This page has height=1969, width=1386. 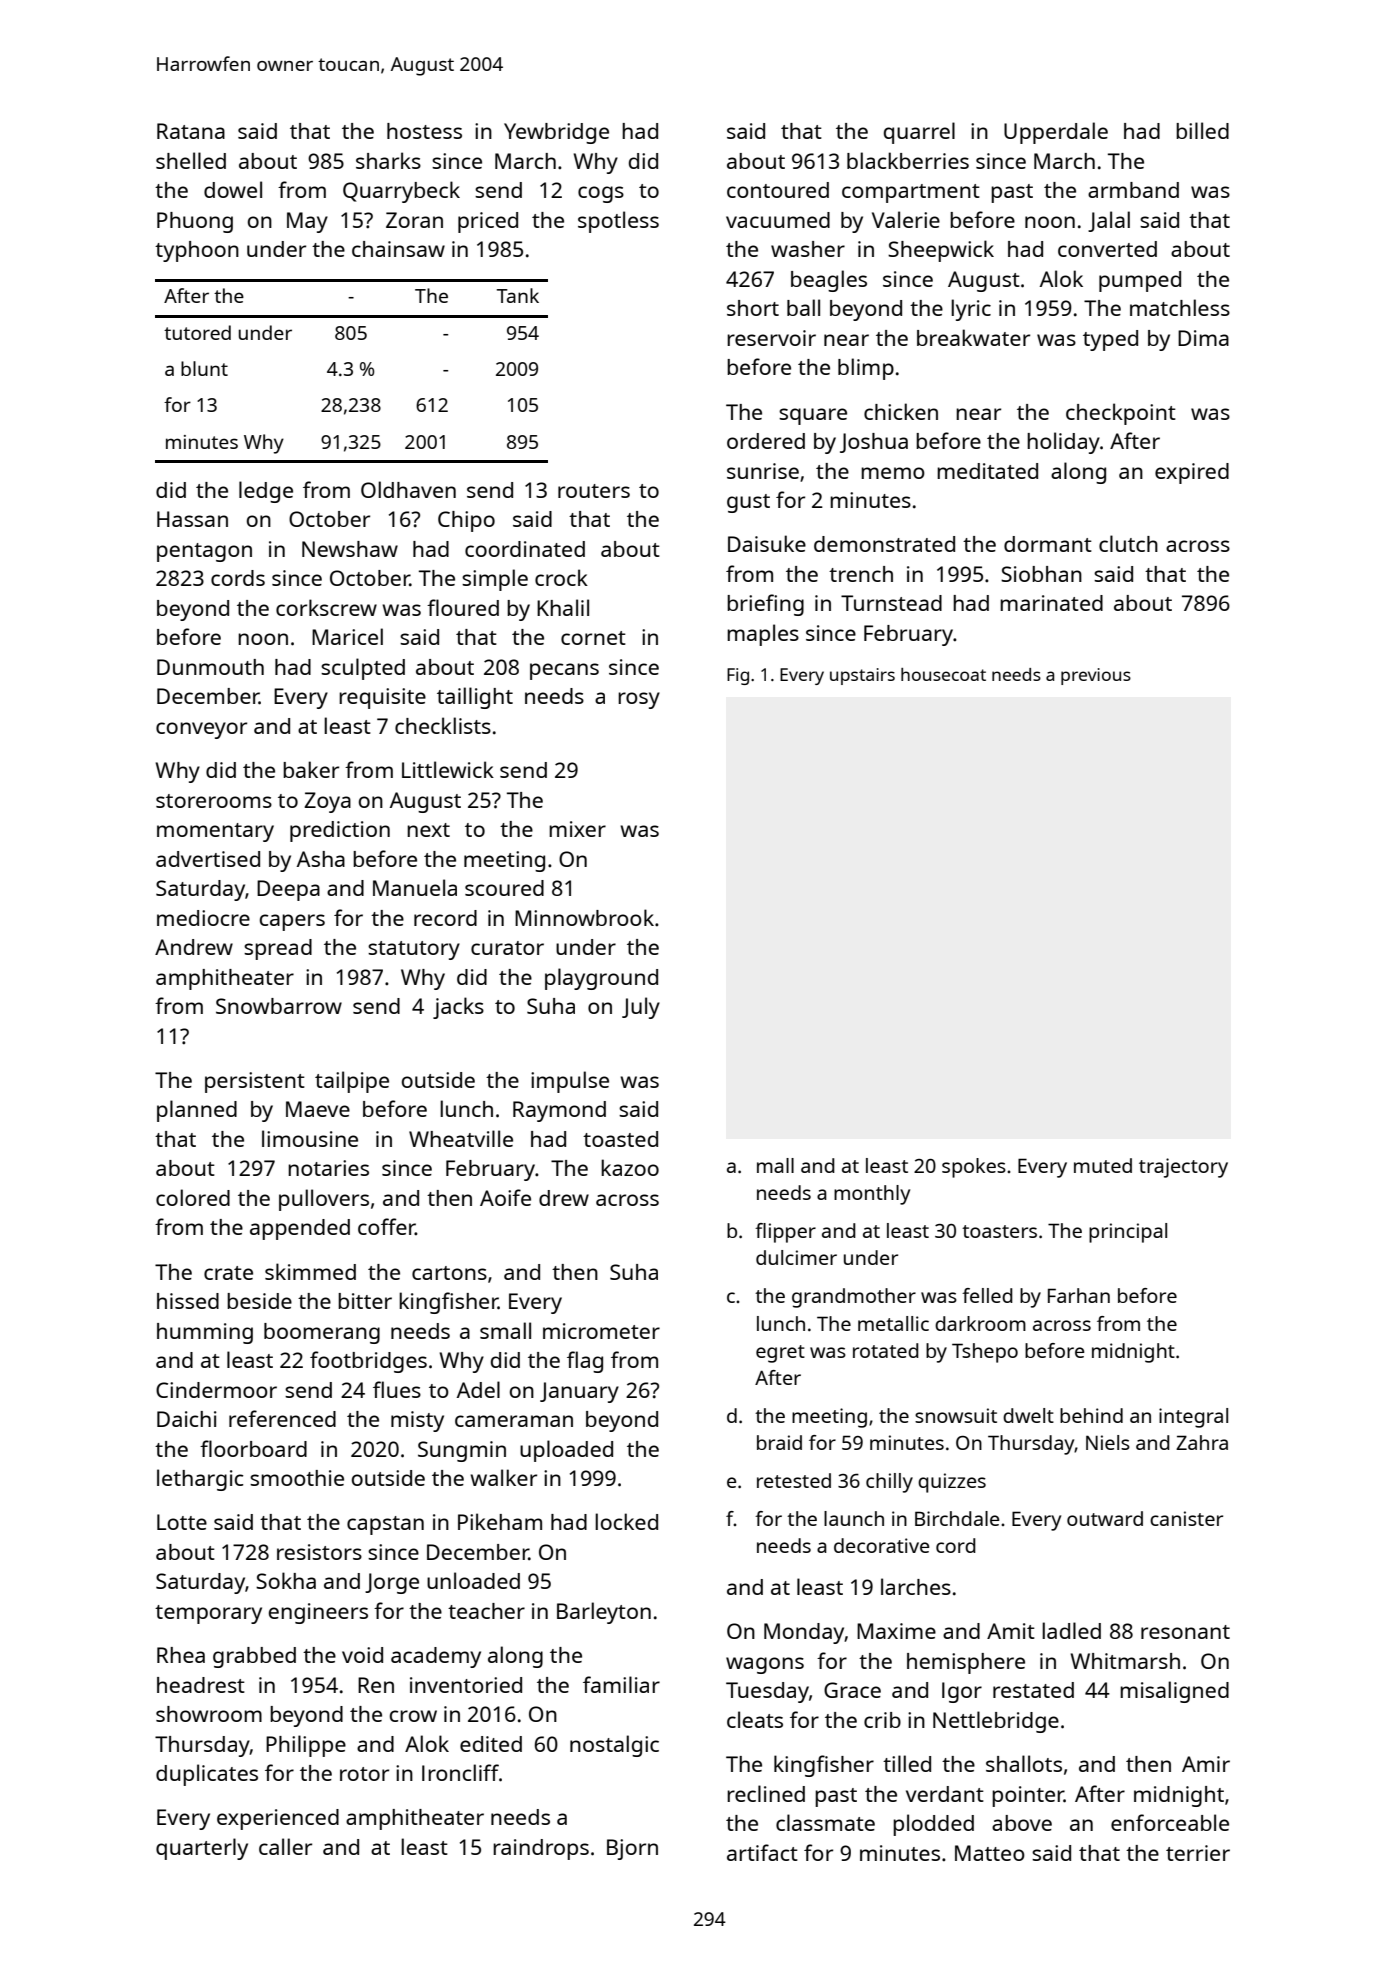 I want to click on Wheatville, so click(x=461, y=1138).
